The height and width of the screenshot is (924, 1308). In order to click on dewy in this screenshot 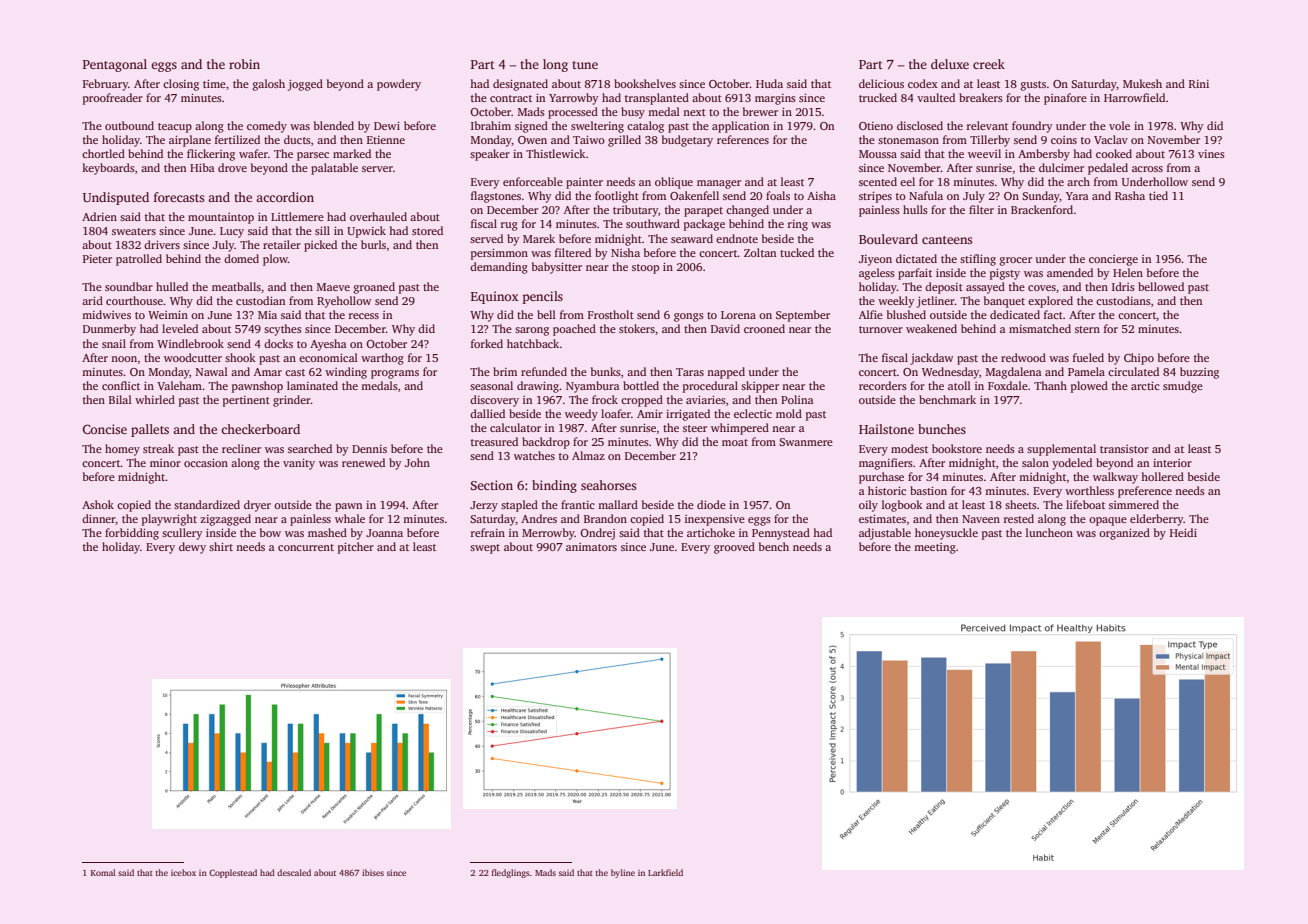, I will do `click(192, 548)`.
